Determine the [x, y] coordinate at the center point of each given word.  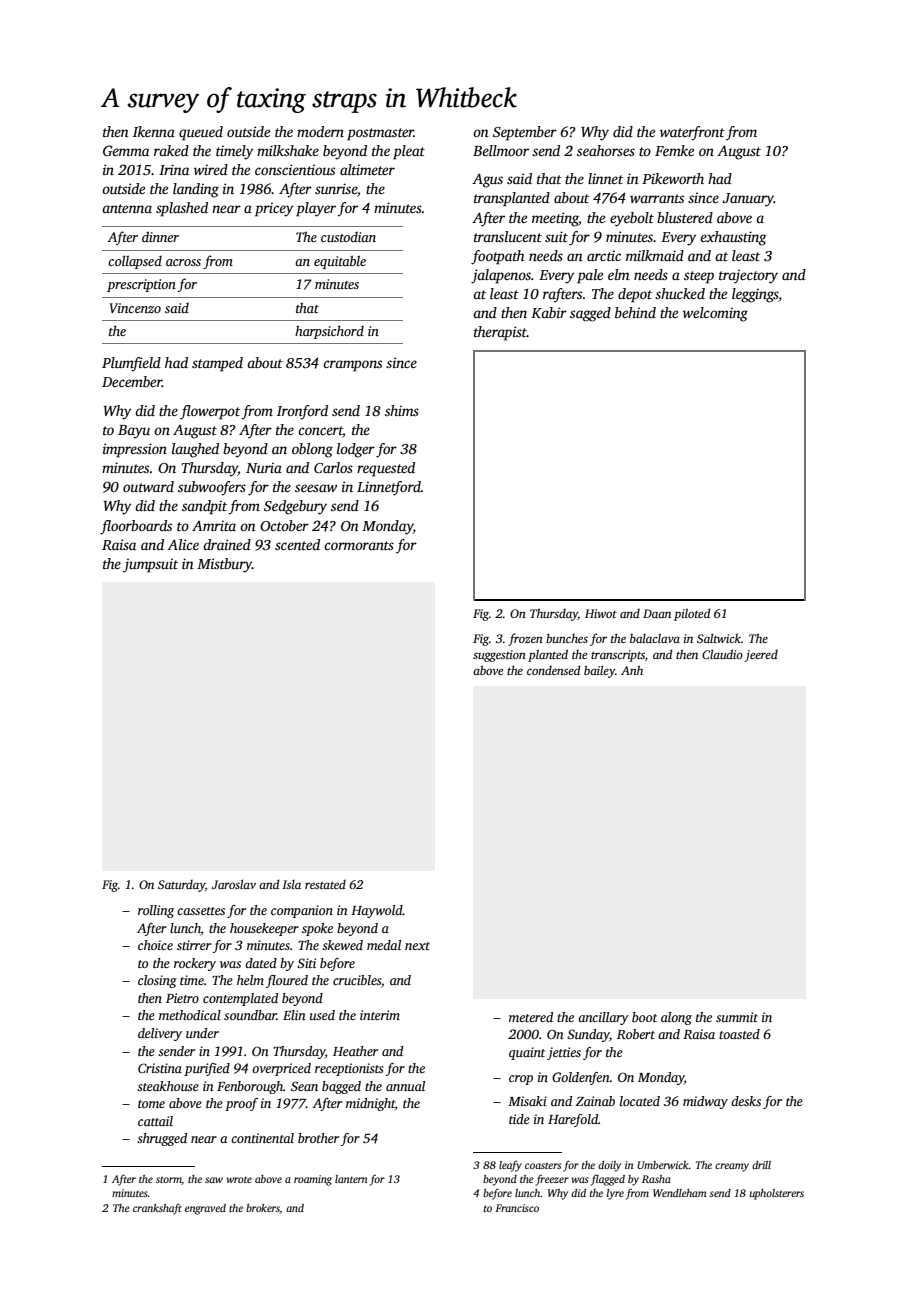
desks [746, 1101]
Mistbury [224, 565]
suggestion [499, 656]
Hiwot [601, 613]
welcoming [715, 314]
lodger [356, 450]
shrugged [162, 1139]
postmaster [380, 134]
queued [201, 133]
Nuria [264, 467]
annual [405, 1086]
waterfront [692, 133]
